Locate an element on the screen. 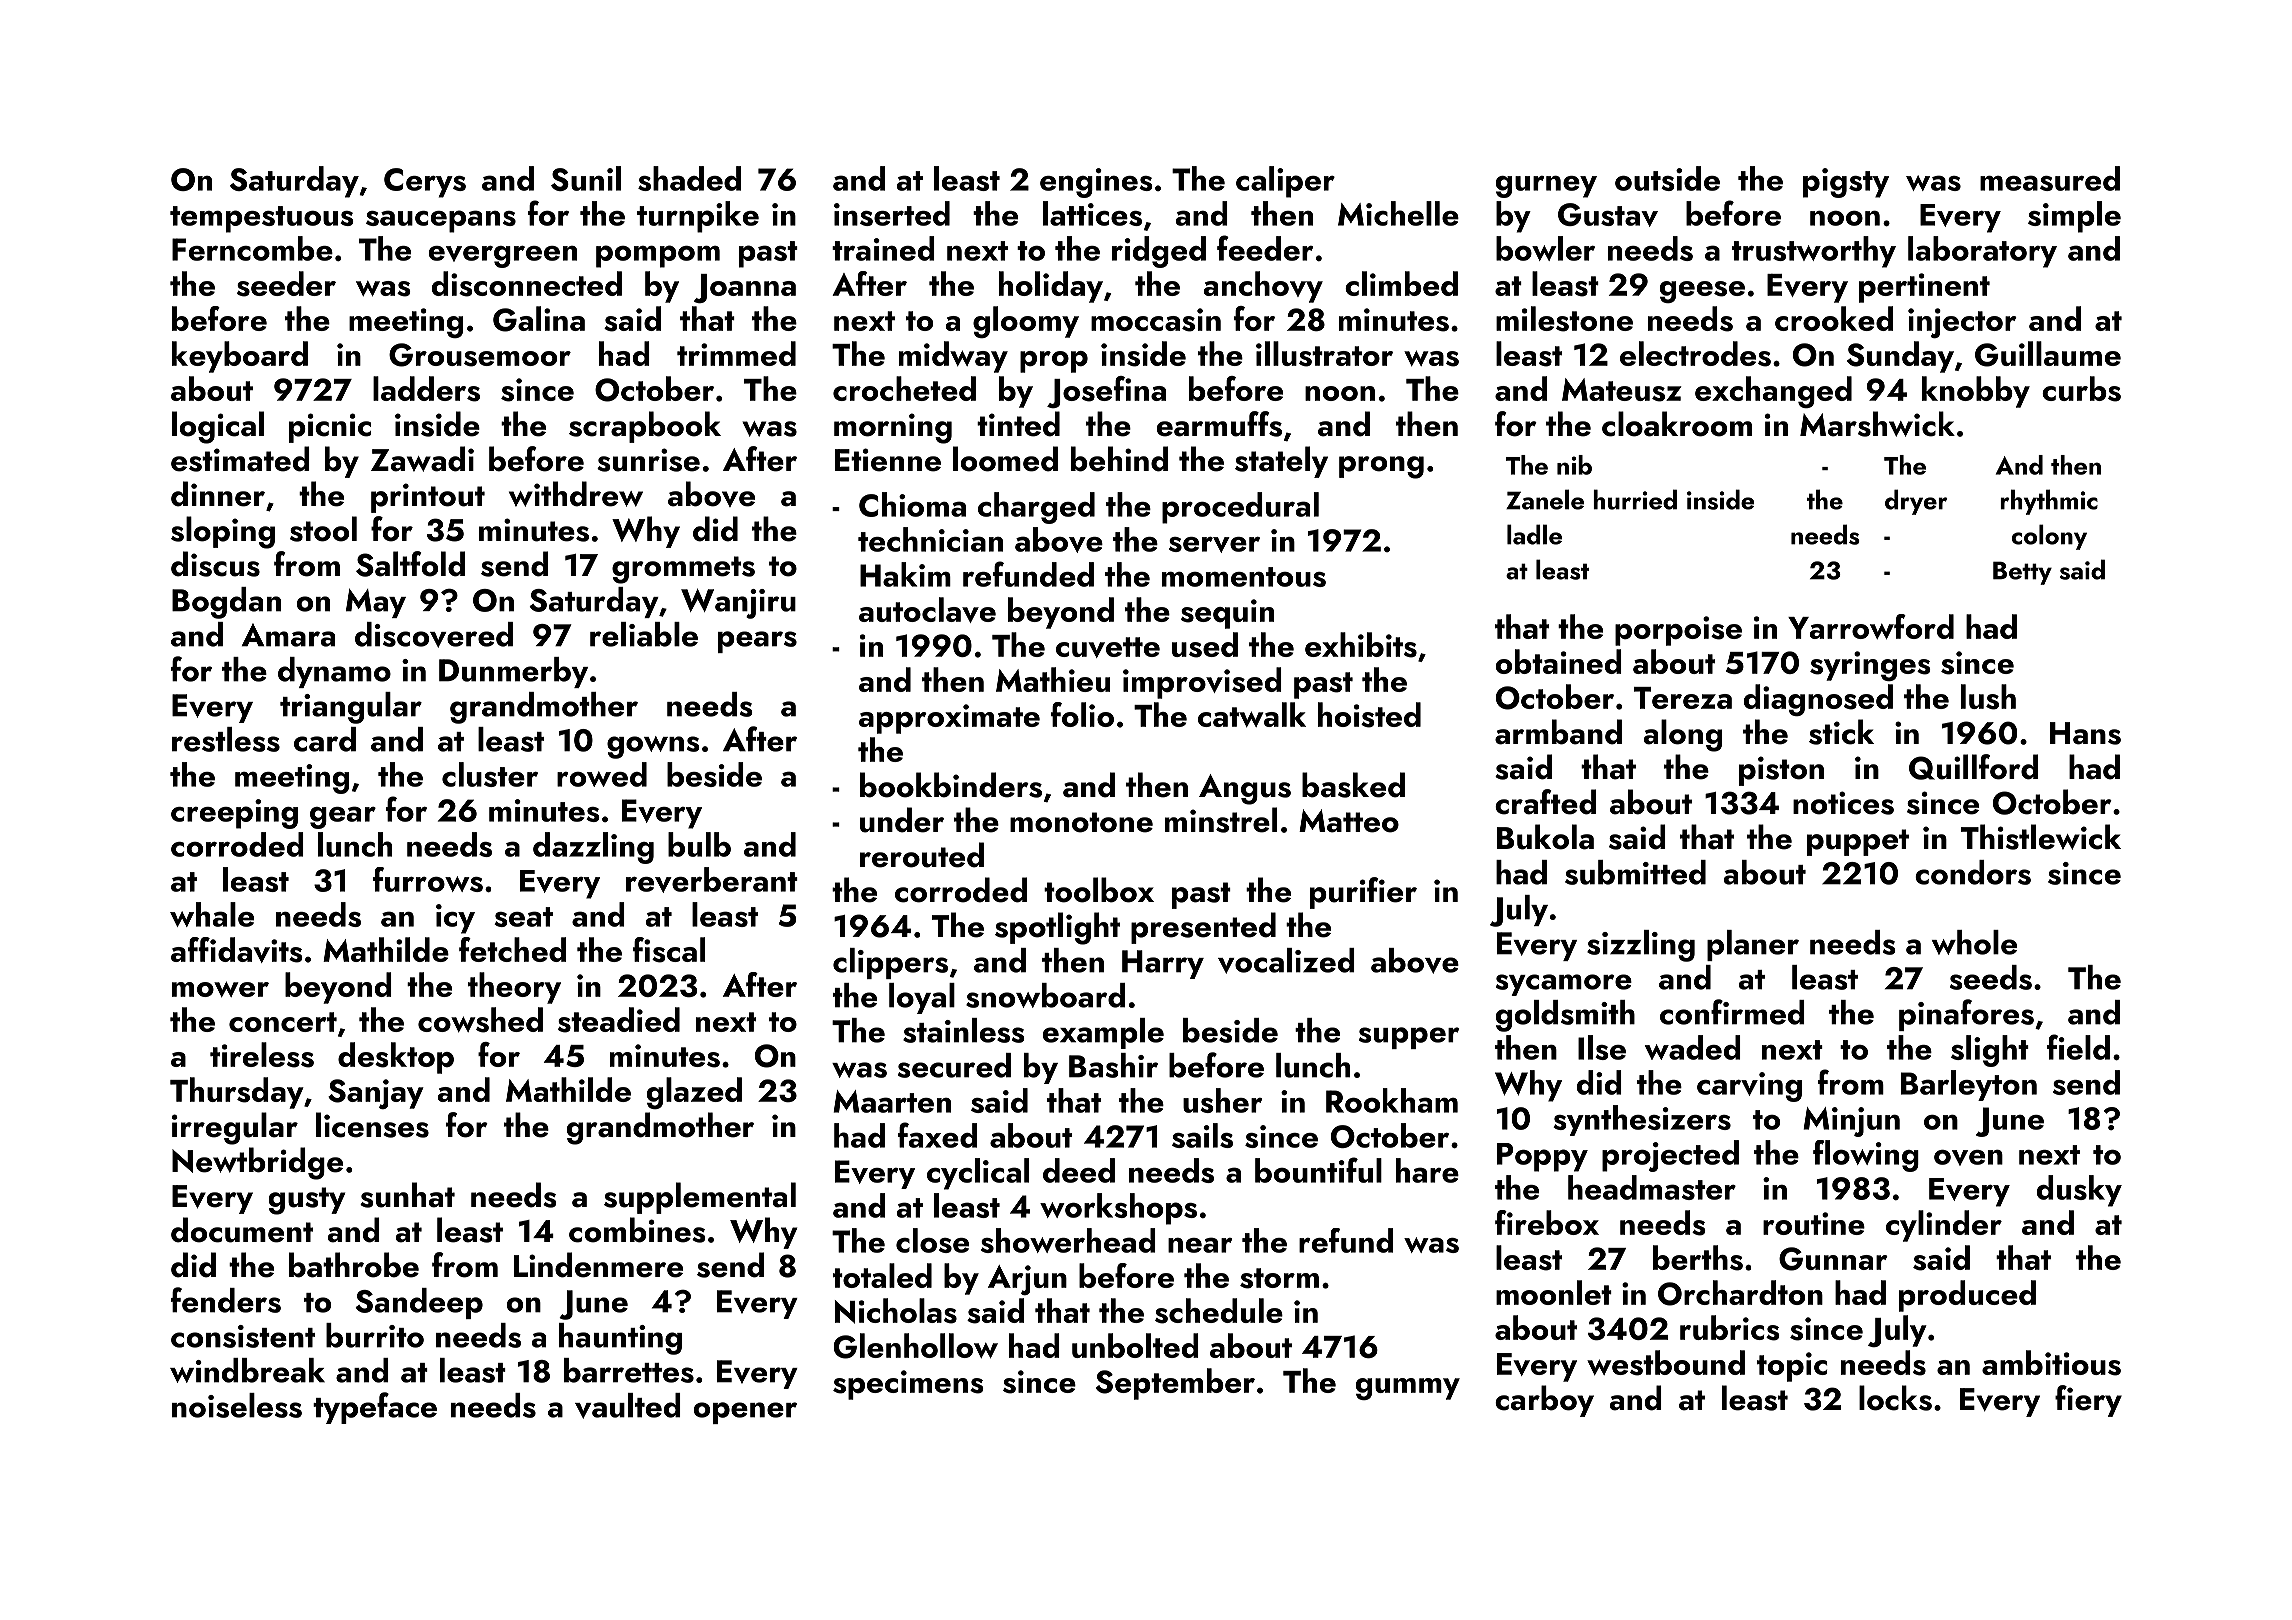 This screenshot has height=1620, width=2292. theory is located at coordinates (514, 988).
